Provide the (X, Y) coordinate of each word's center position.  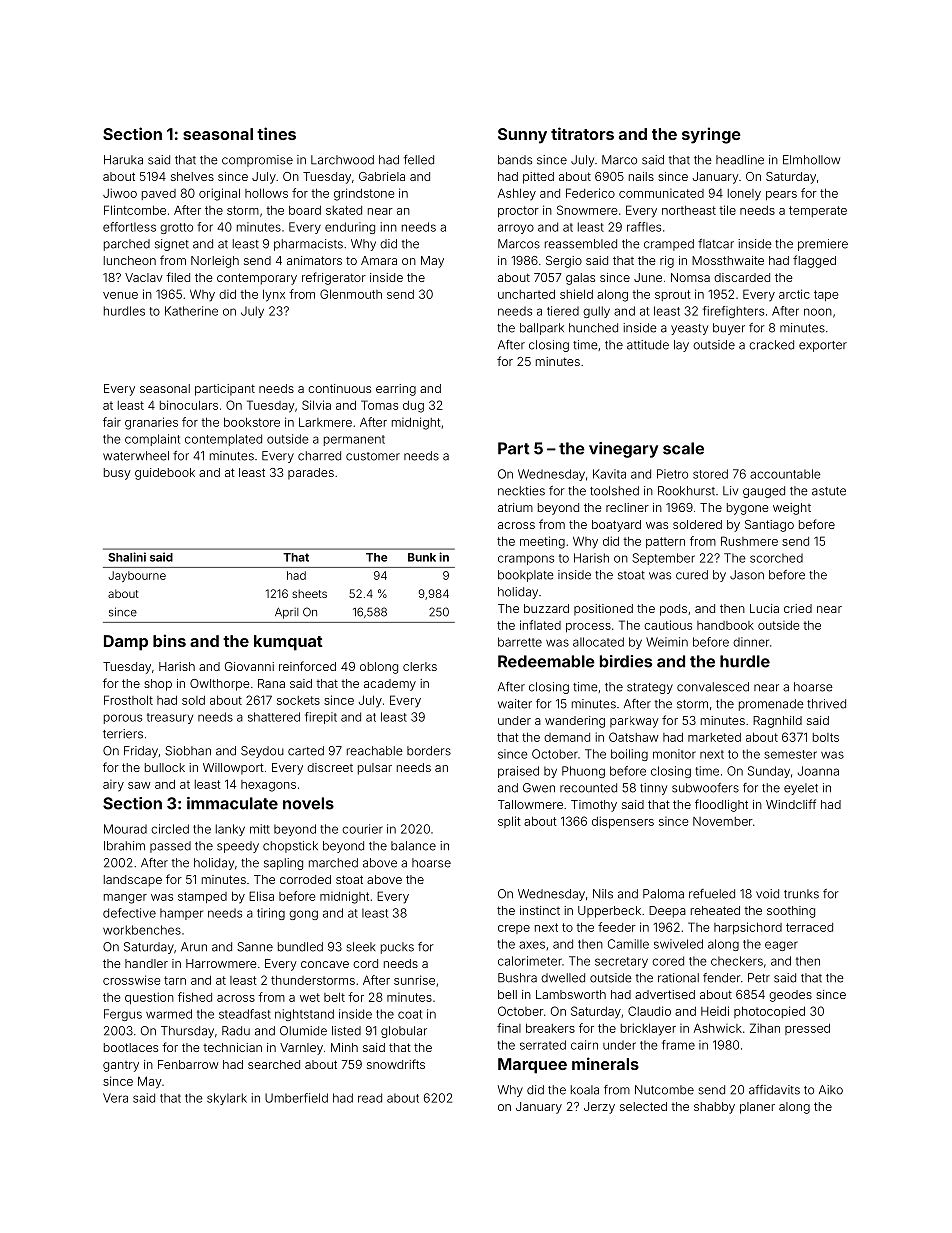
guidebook (165, 474)
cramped (669, 245)
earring (396, 390)
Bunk (422, 557)
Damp (126, 643)
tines (276, 133)
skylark (227, 1099)
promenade (771, 705)
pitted (538, 178)
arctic (794, 294)
